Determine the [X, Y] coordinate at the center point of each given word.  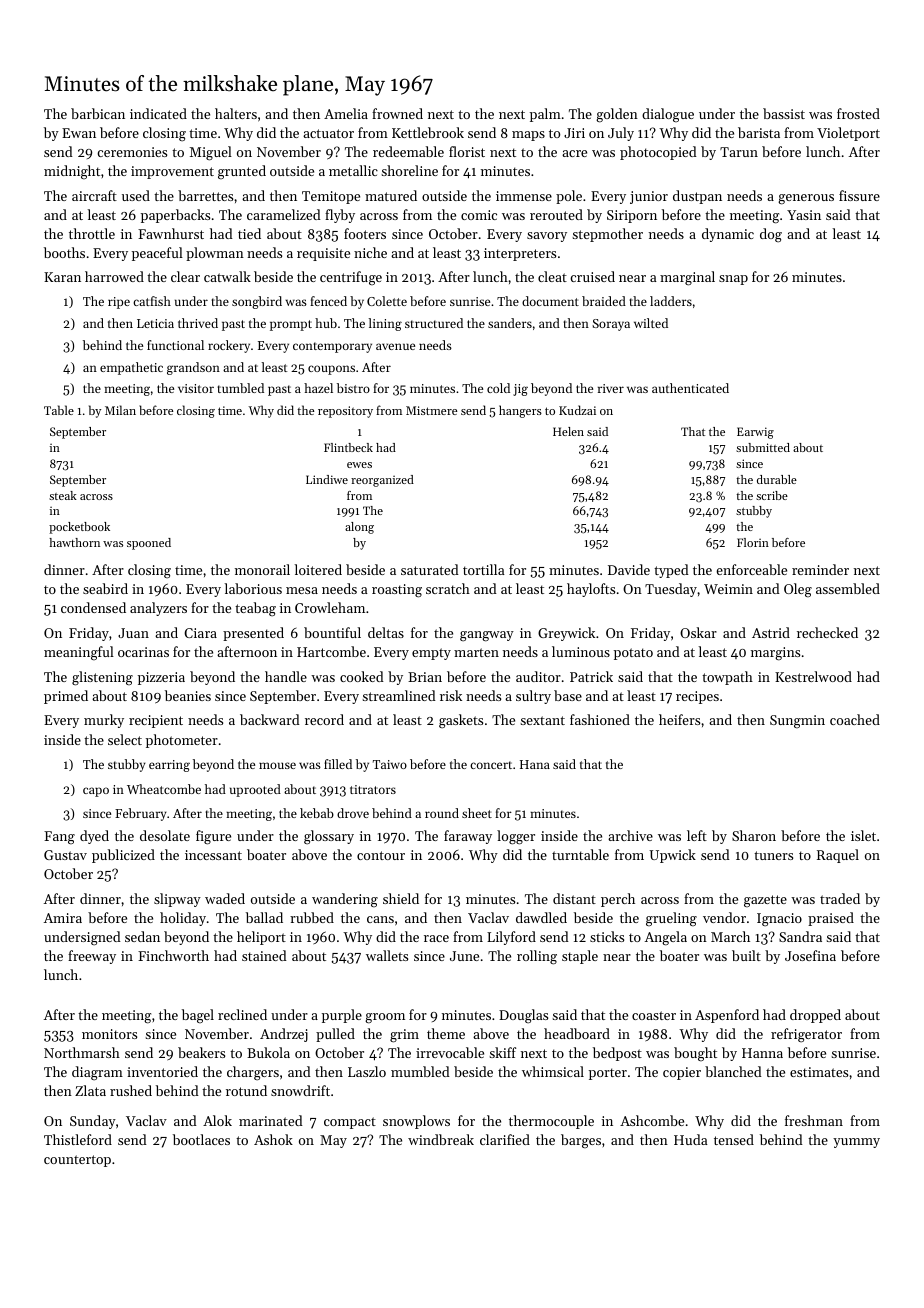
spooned [149, 544]
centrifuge [351, 278]
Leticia [155, 323]
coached [855, 719]
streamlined [399, 695]
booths [64, 252]
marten [476, 652]
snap [733, 280]
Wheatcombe [164, 789]
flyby [340, 216]
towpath [727, 678]
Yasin [804, 215]
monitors [109, 1034]
